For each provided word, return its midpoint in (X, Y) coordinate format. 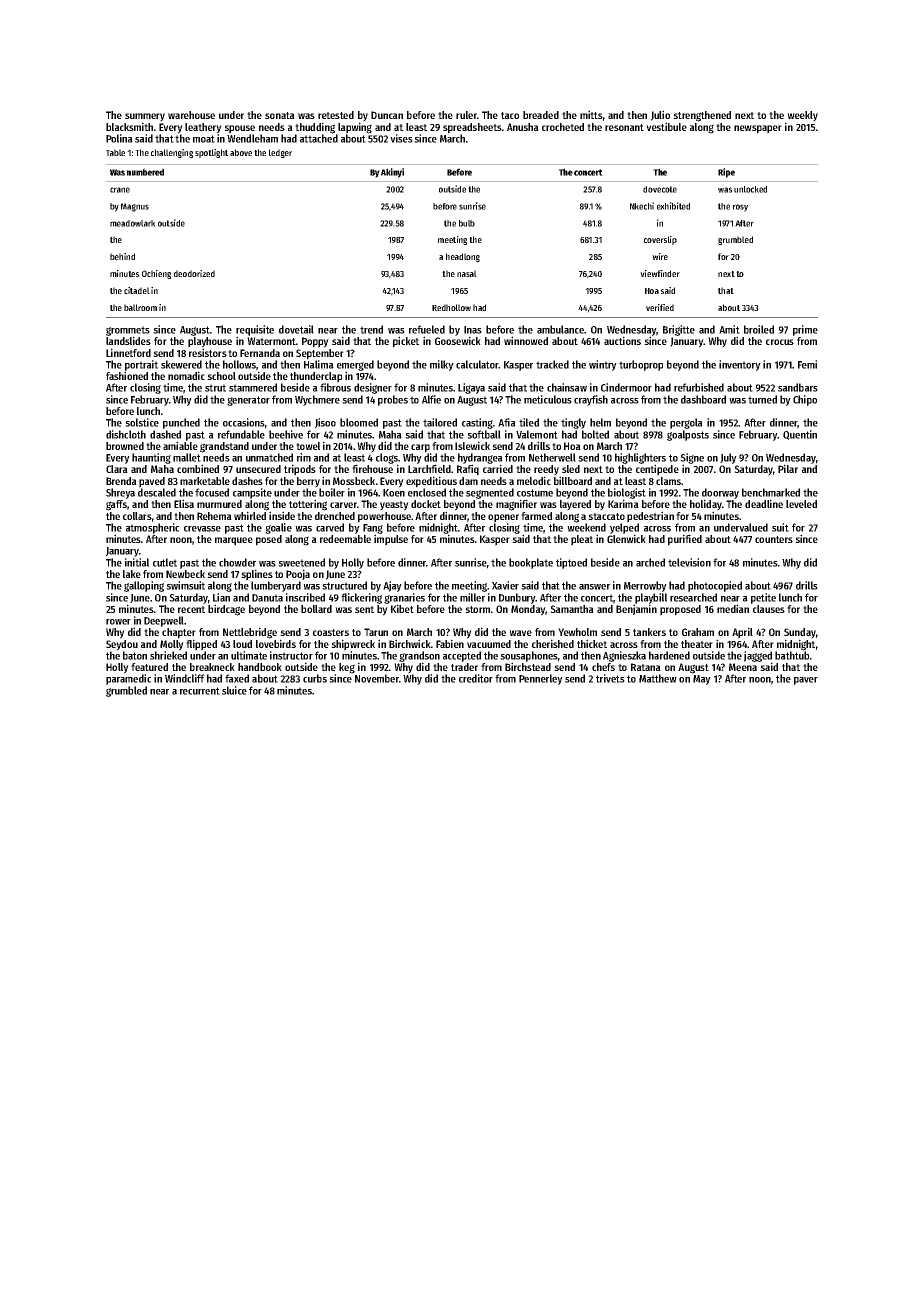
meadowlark (133, 223)
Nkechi (642, 206)
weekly (802, 116)
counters (774, 539)
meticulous (548, 399)
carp (420, 448)
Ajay (392, 586)
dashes (247, 481)
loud (242, 644)
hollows (239, 364)
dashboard (703, 399)
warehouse (191, 115)
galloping (144, 586)
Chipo (805, 400)
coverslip (660, 240)
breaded (541, 115)
